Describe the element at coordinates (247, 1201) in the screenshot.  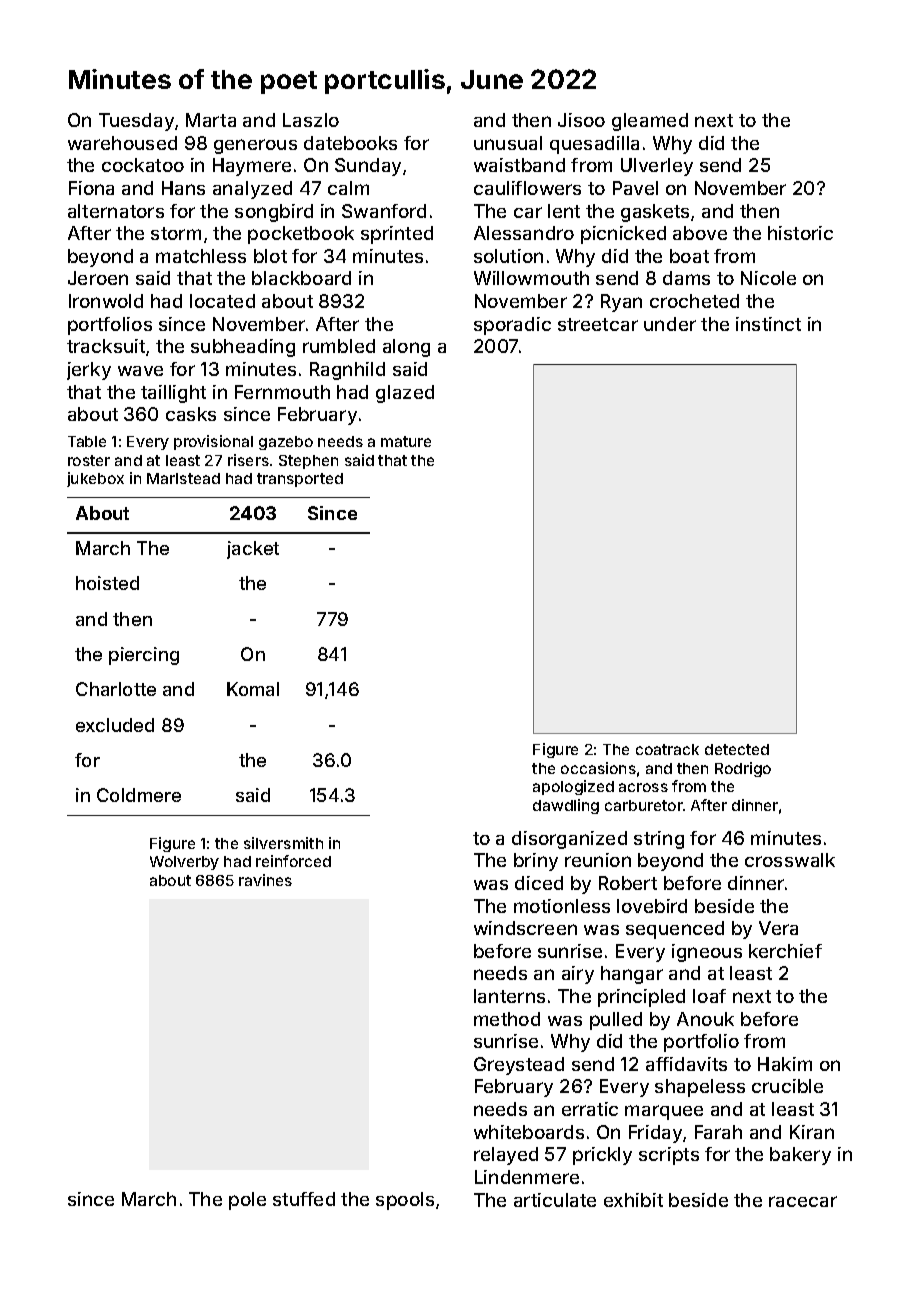
I see `pole` at that location.
